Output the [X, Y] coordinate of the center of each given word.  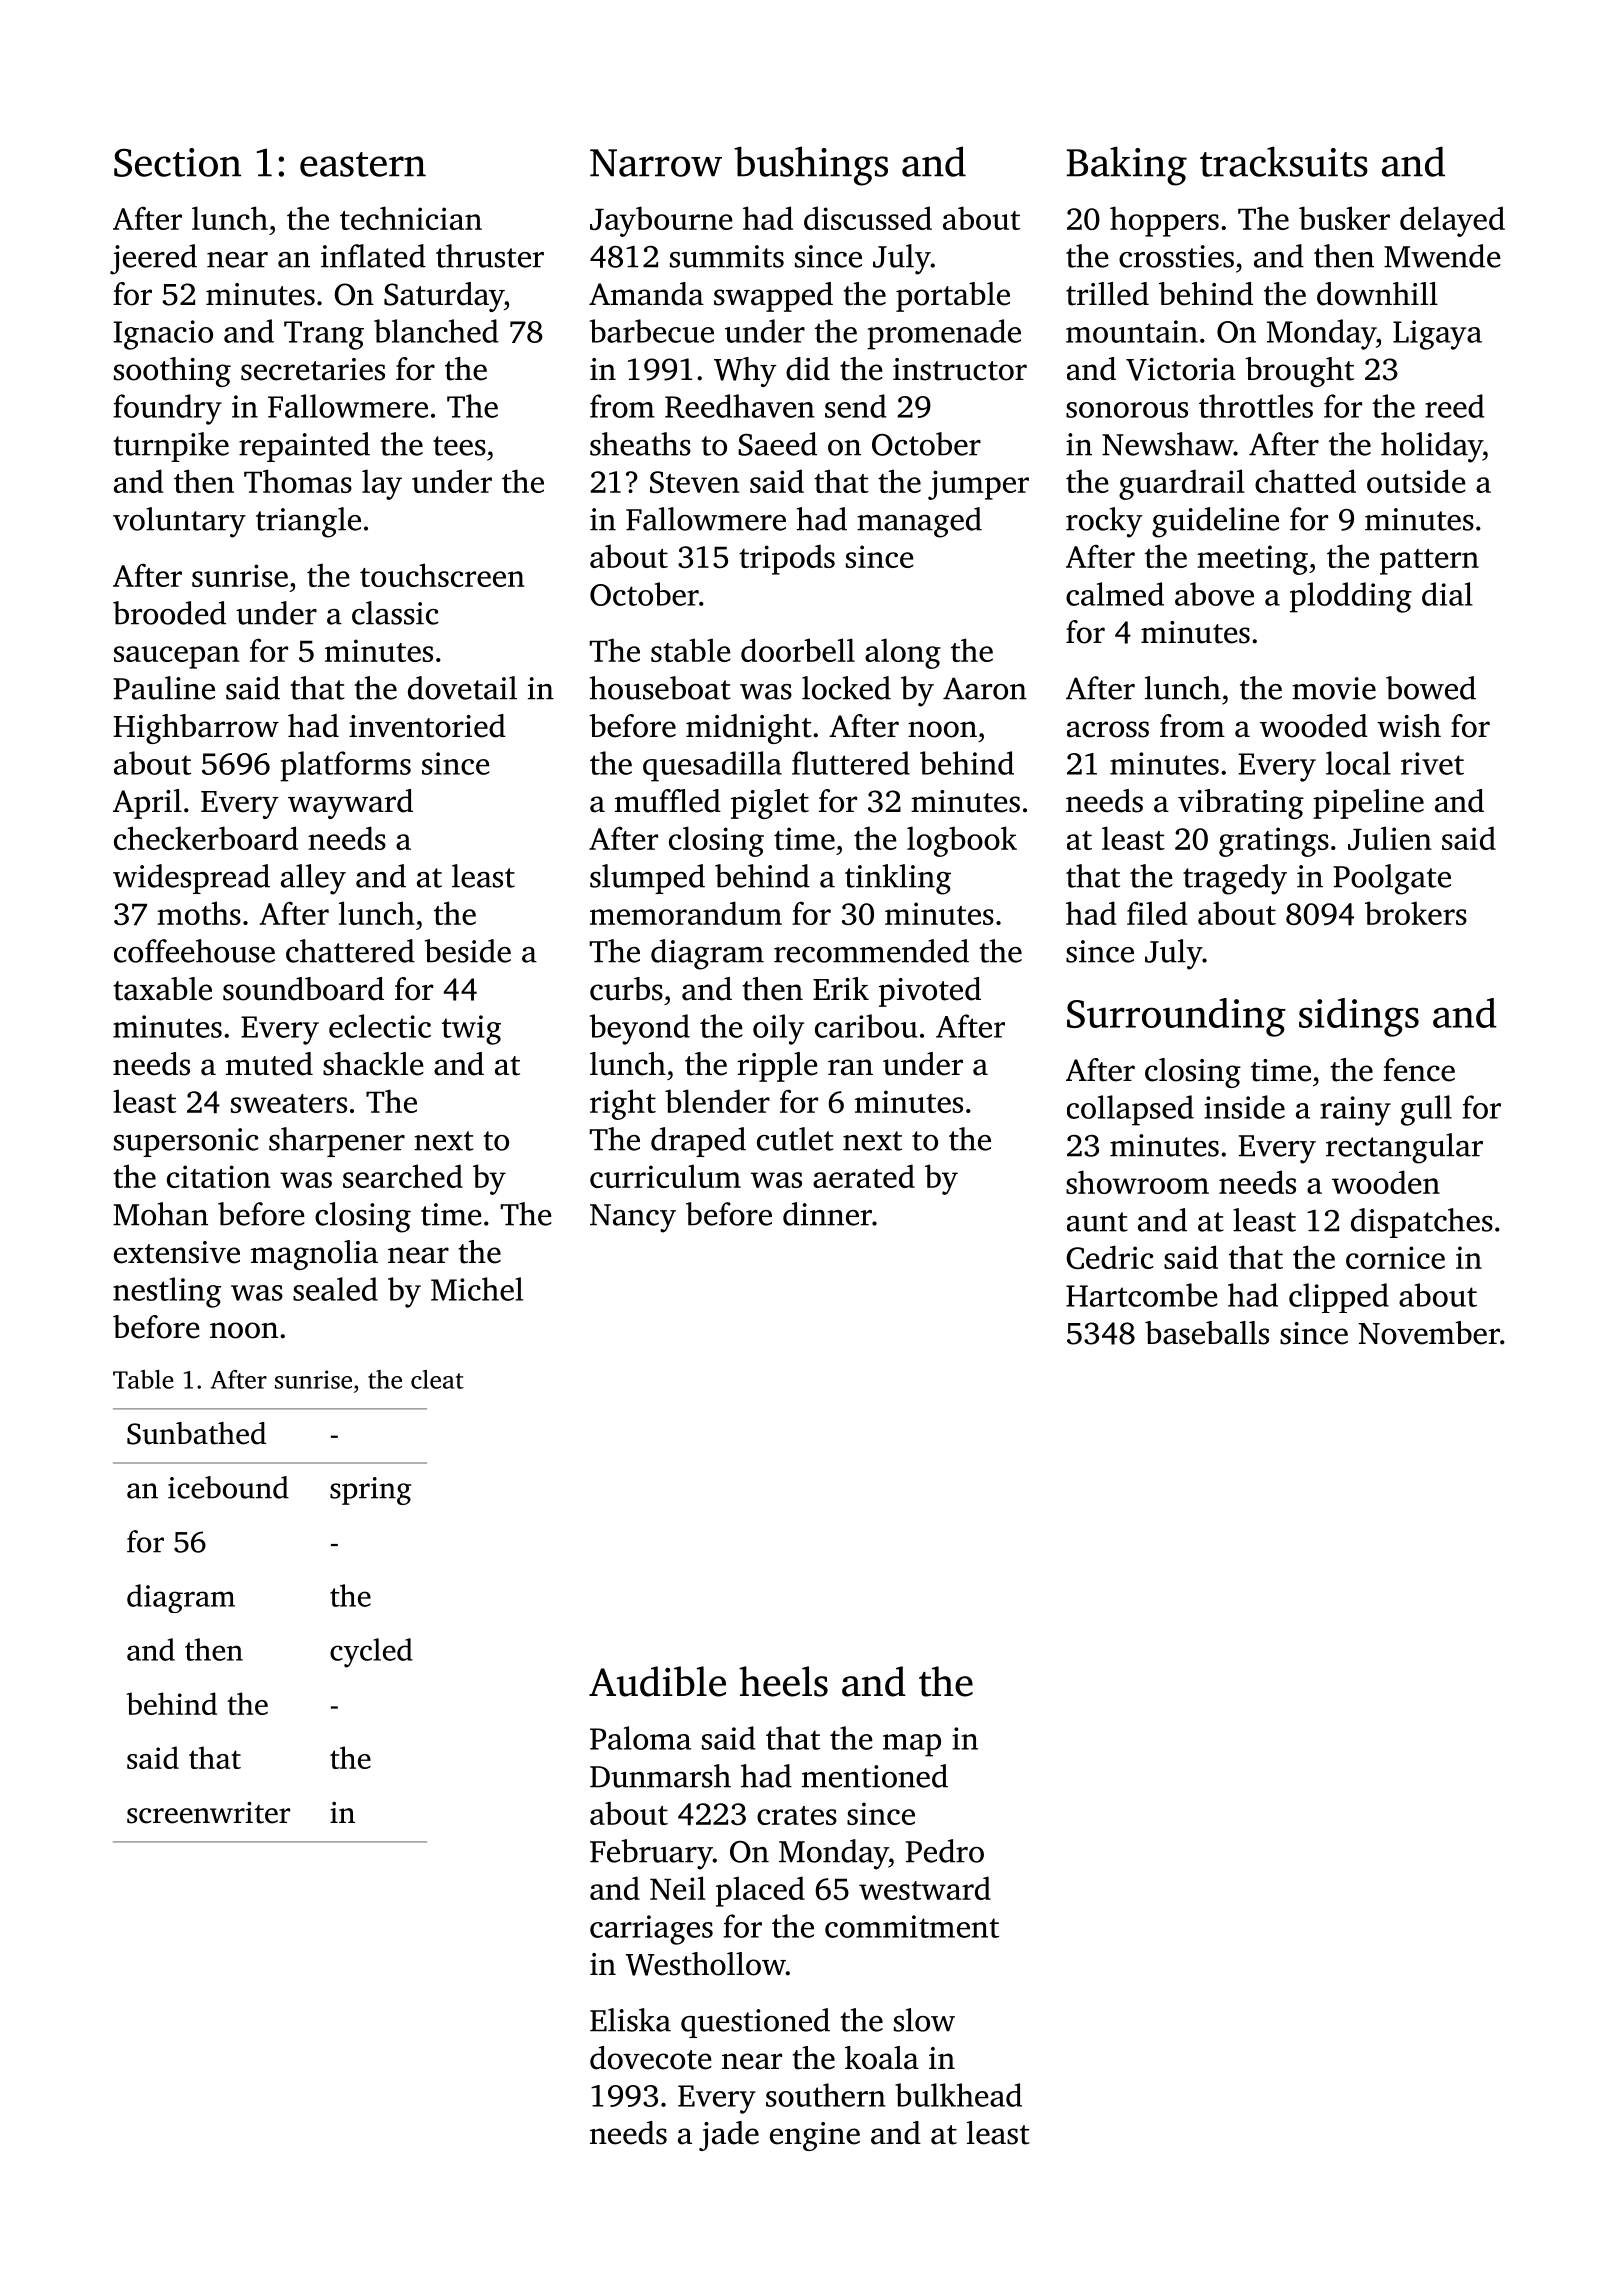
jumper [978, 485]
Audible [657, 1681]
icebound [228, 1487]
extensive [177, 1252]
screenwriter [208, 1813]
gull [1426, 1110]
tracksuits [1284, 161]
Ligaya [1437, 335]
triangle [308, 522]
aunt [1097, 1222]
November [1429, 1333]
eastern [363, 164]
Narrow [656, 163]
